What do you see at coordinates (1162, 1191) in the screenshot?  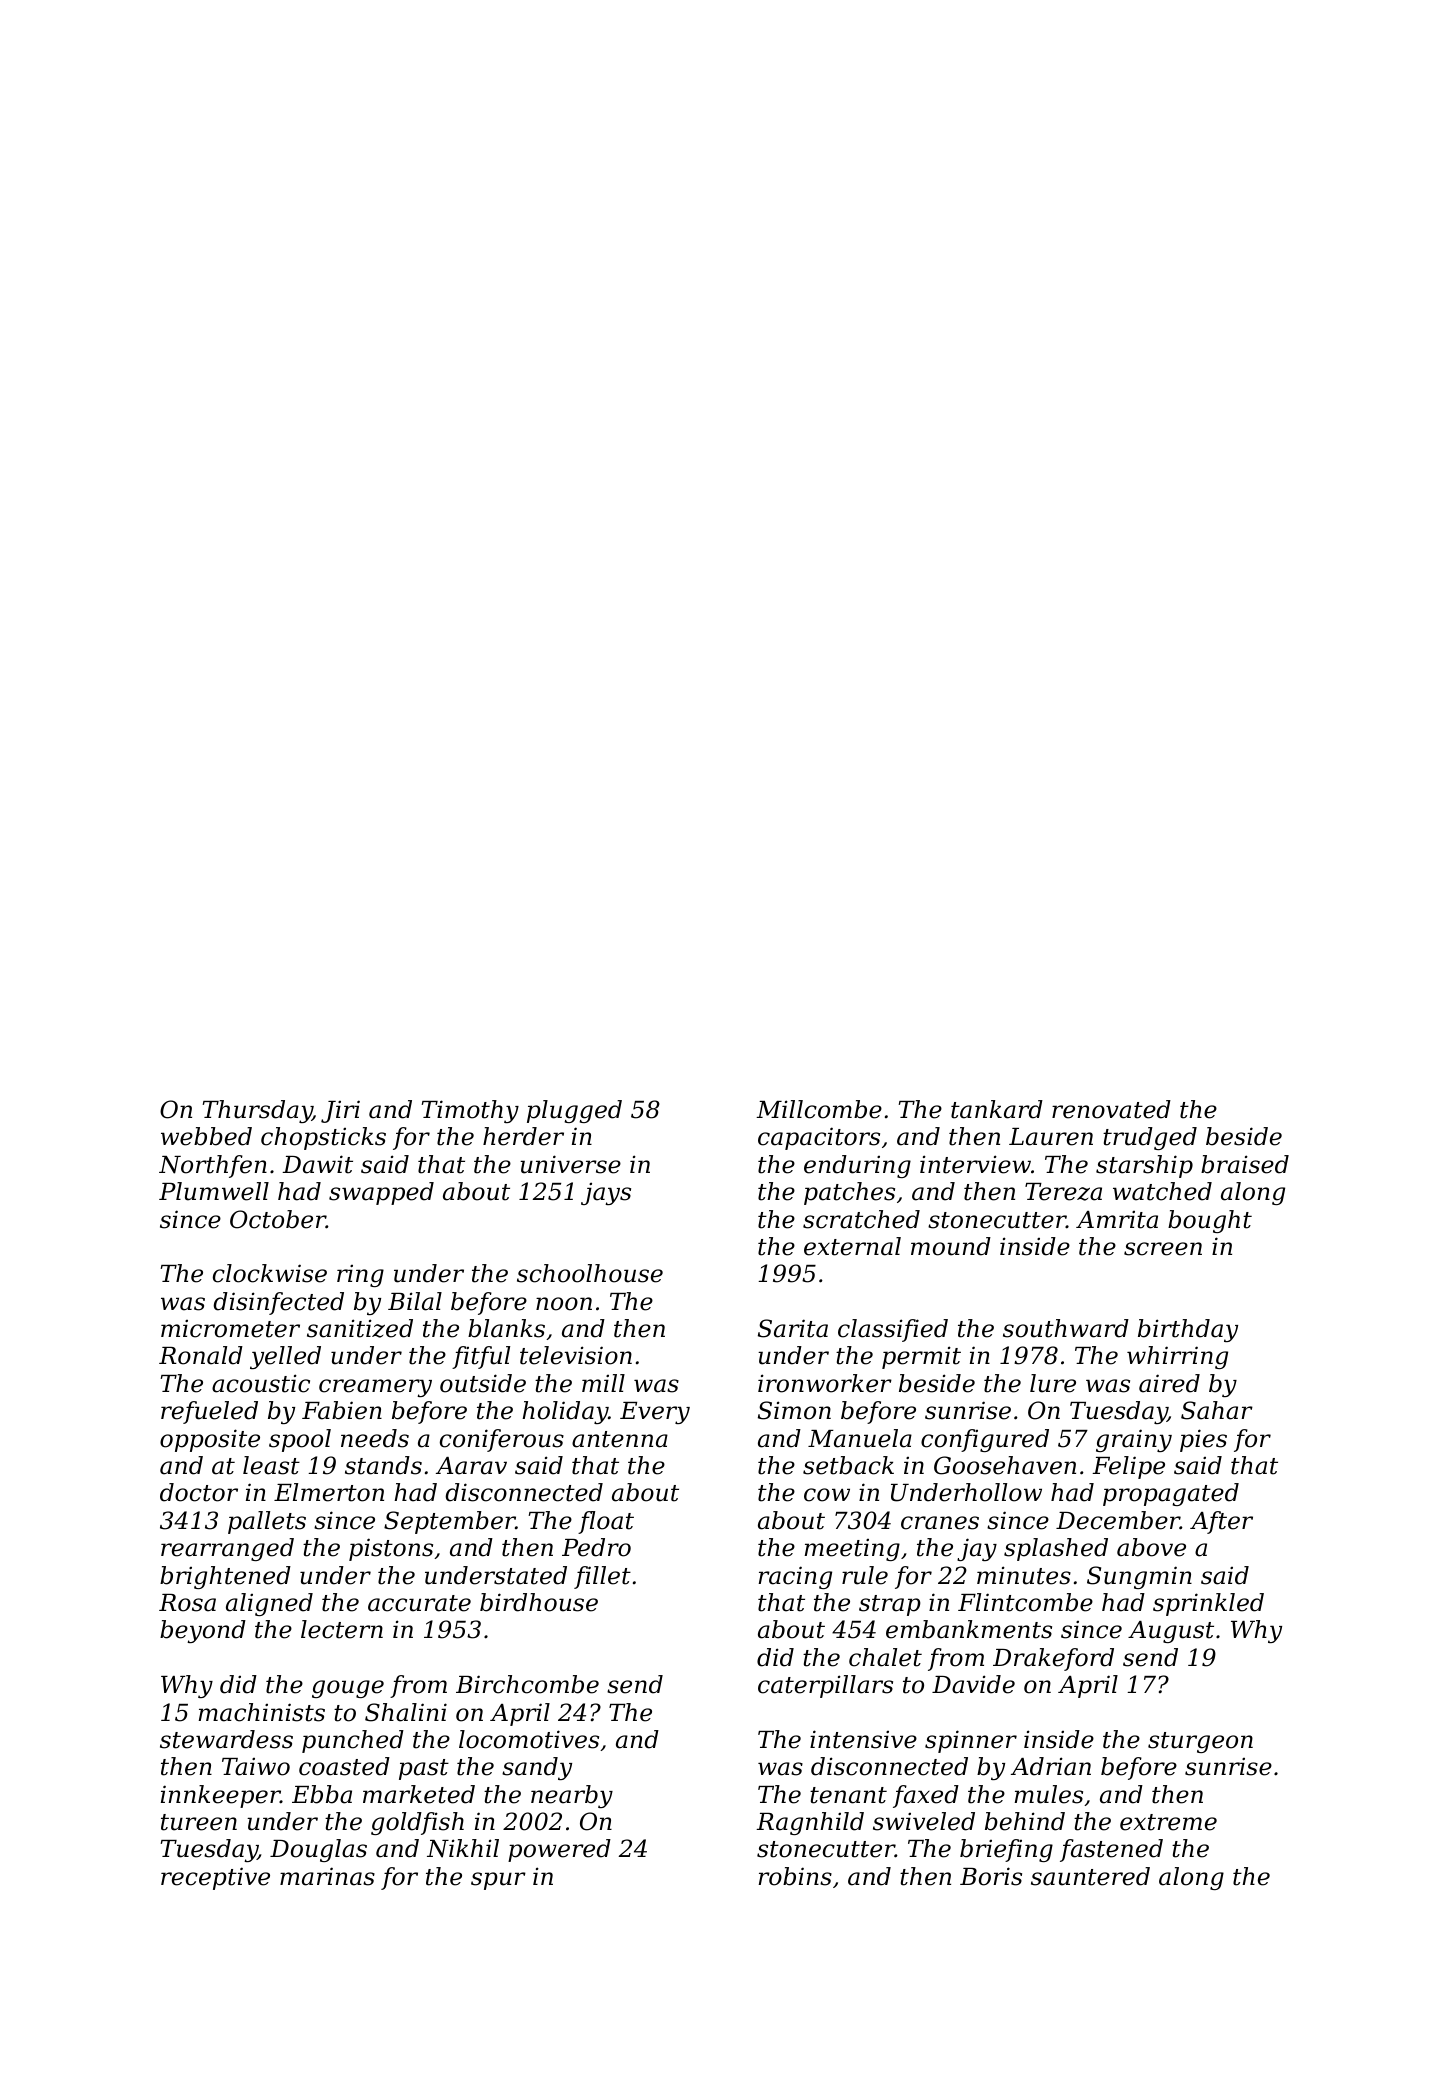 I see `watched` at bounding box center [1162, 1191].
